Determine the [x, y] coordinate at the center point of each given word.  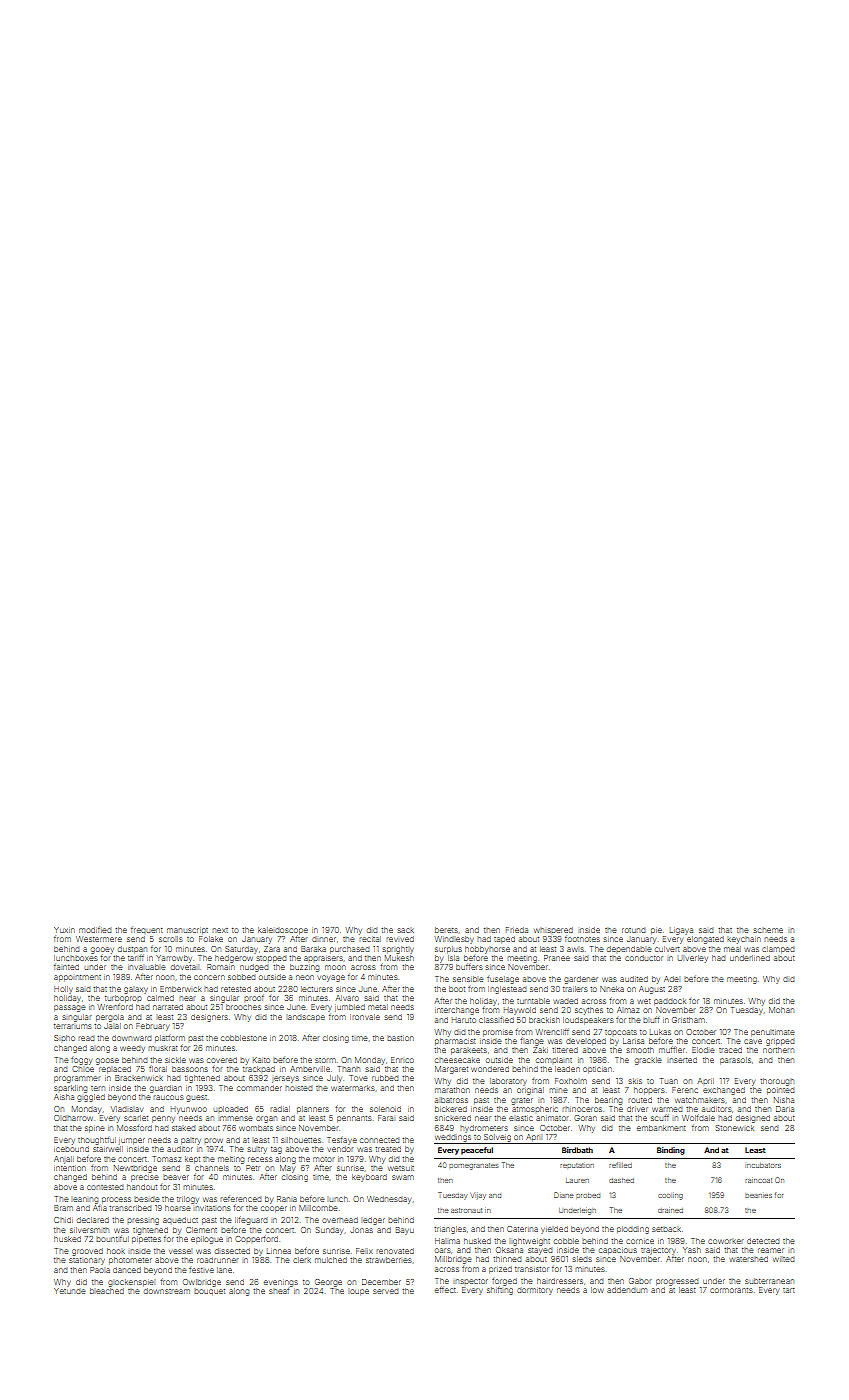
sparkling [70, 1089]
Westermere [99, 939]
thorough [777, 1082]
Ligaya [681, 931]
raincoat [758, 1180]
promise [498, 1033]
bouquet [209, 1292]
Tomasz [166, 1159]
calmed [160, 998]
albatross [451, 1100]
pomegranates [473, 1166]
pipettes [146, 1240]
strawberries [389, 1260]
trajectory [658, 1251]
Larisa [633, 1041]
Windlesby [454, 940]
